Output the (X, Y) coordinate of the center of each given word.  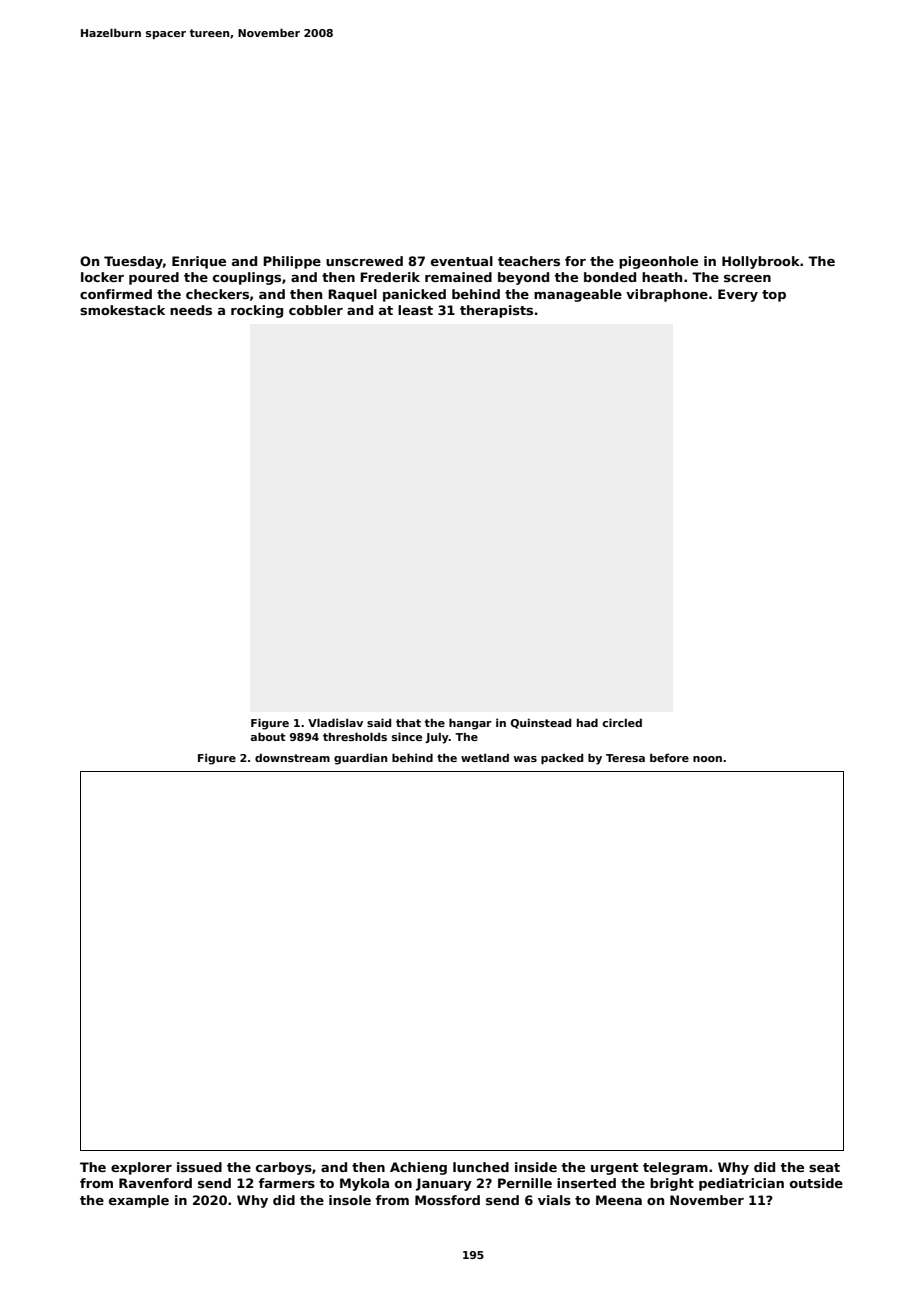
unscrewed (364, 261)
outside (816, 1183)
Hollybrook (761, 262)
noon (707, 759)
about (268, 736)
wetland (485, 757)
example (139, 1201)
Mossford (447, 1200)
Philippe (292, 262)
